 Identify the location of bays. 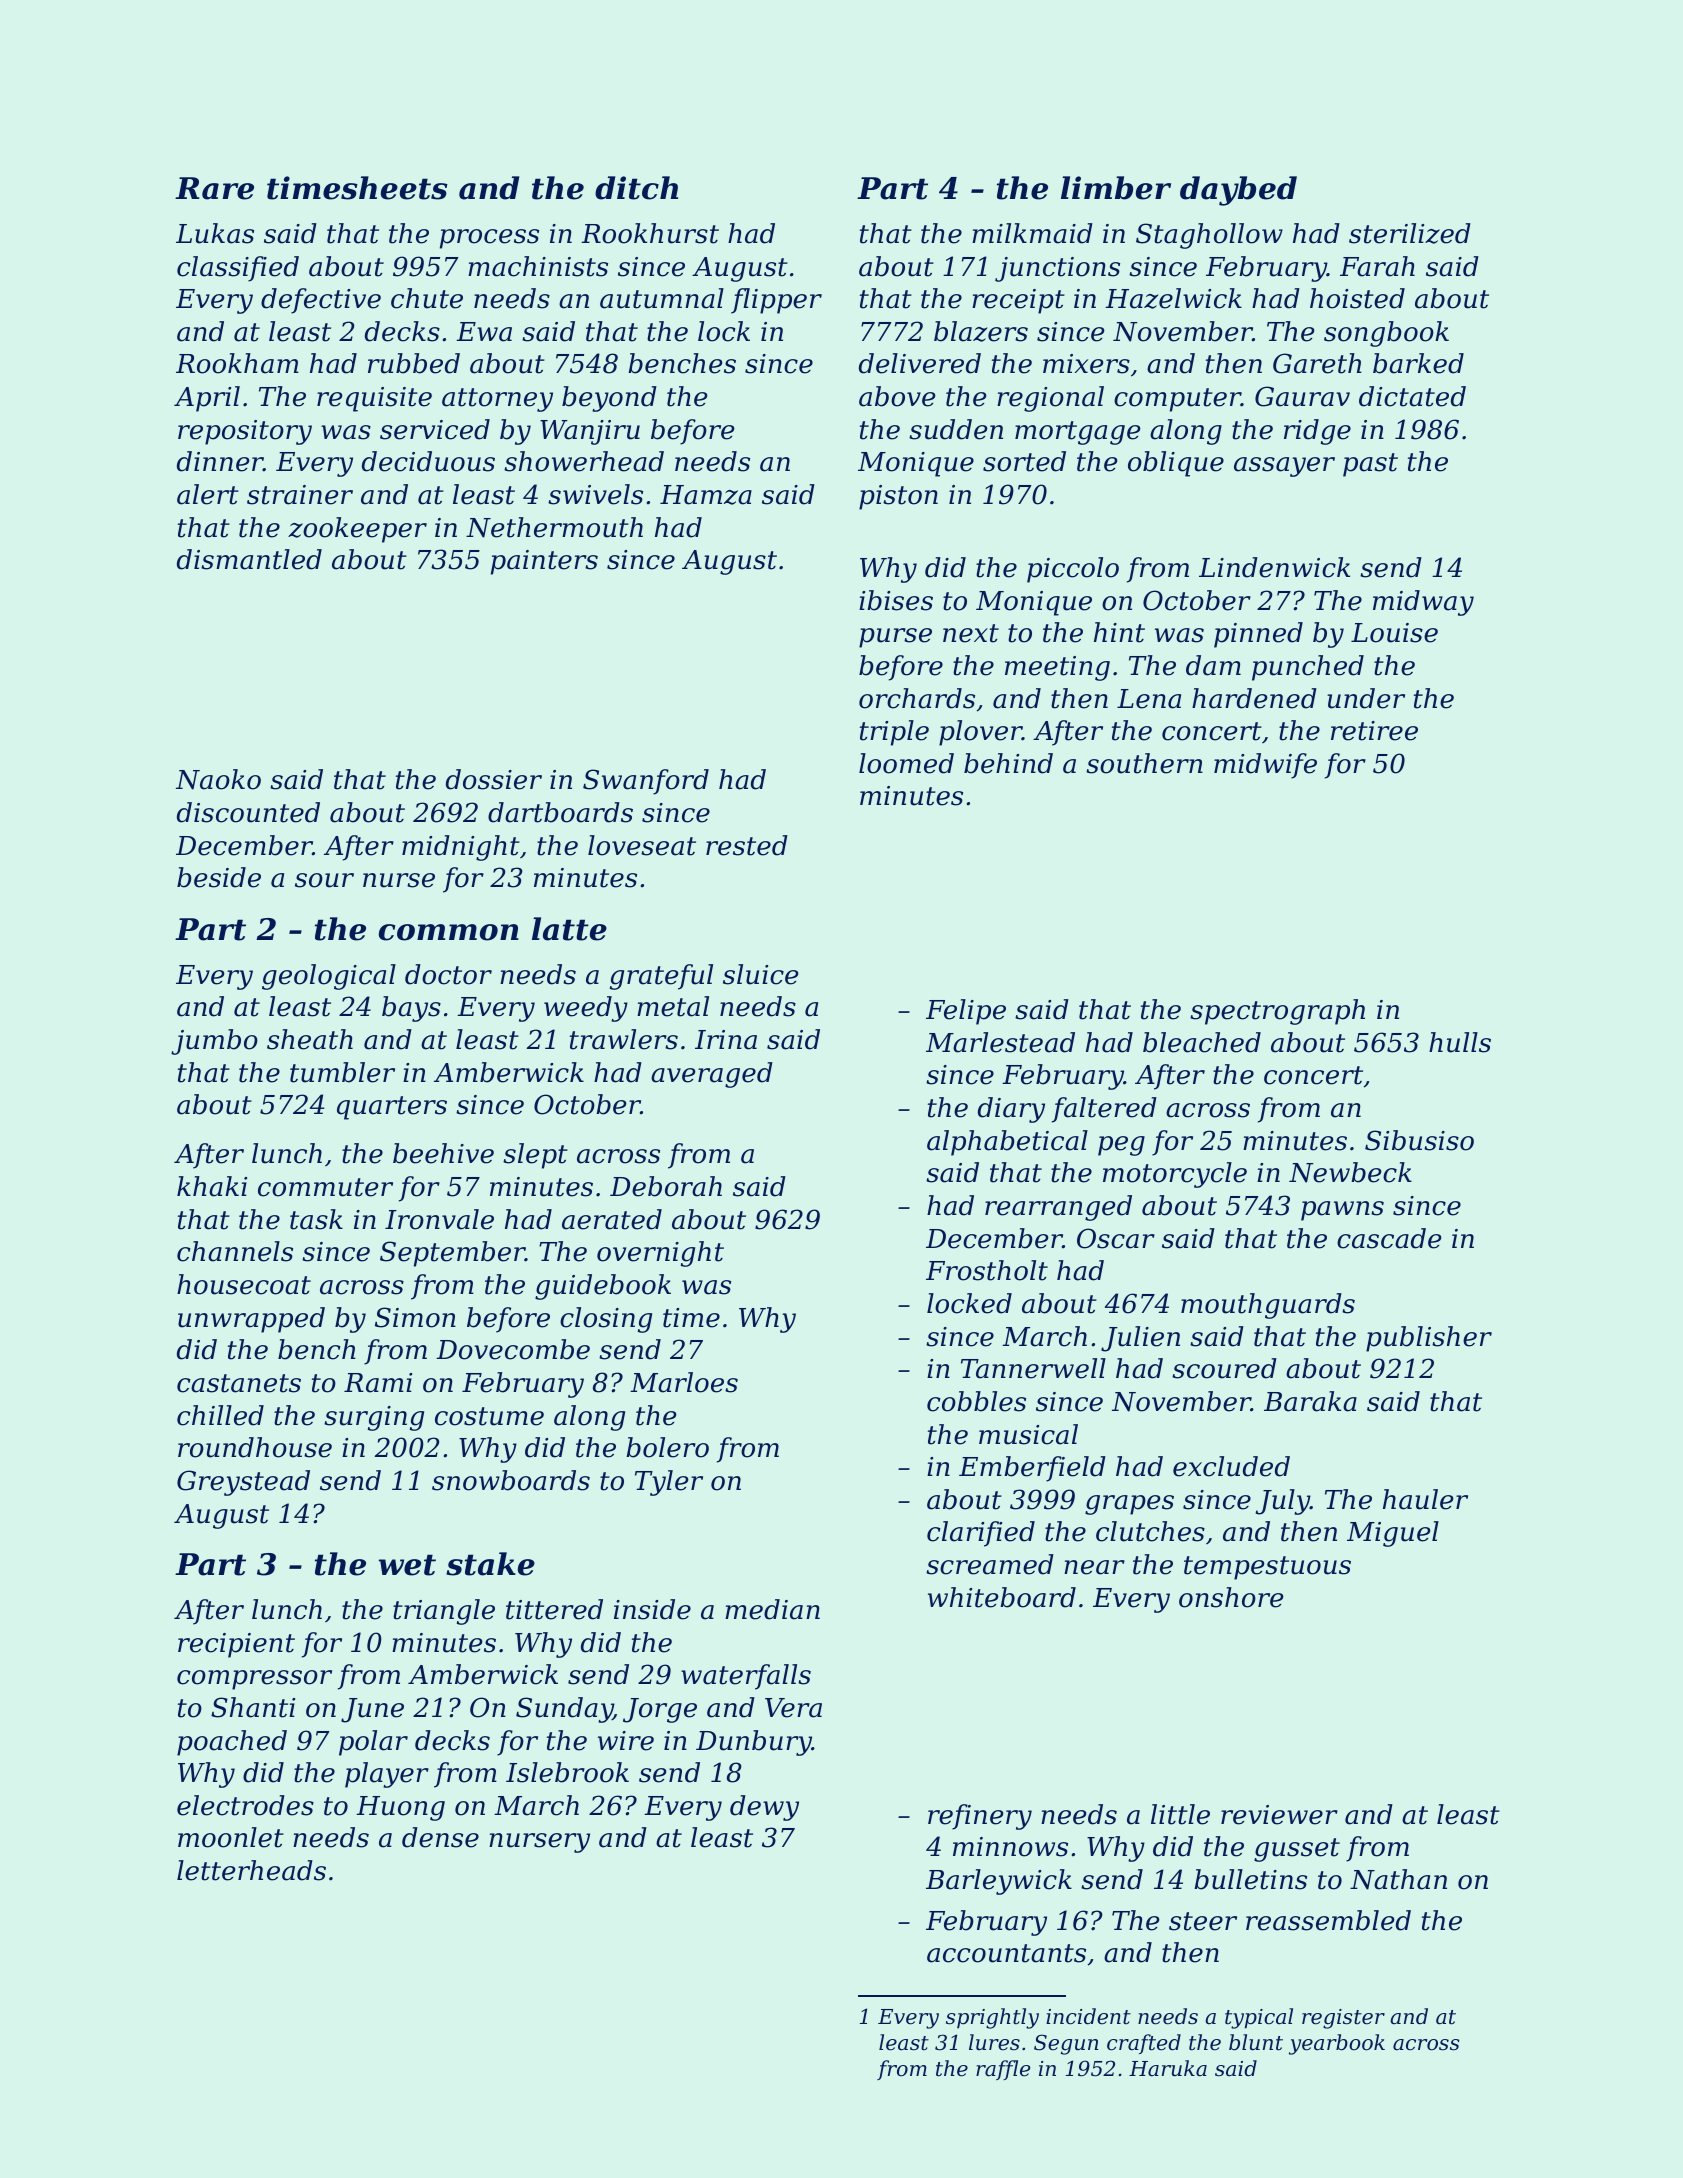
(411, 1009).
